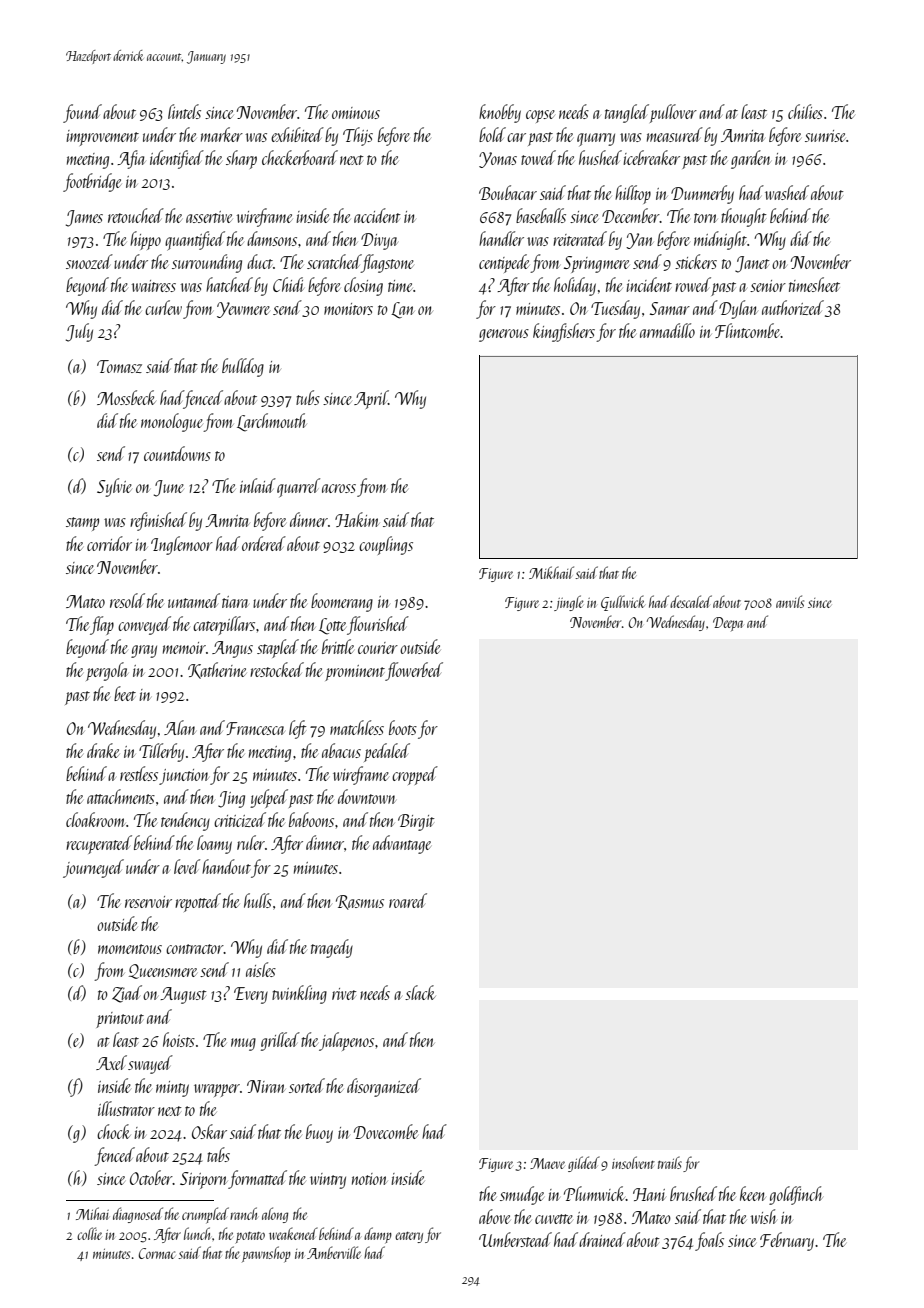 This document has width=924, height=1308. I want to click on eatery, so click(409, 1237).
